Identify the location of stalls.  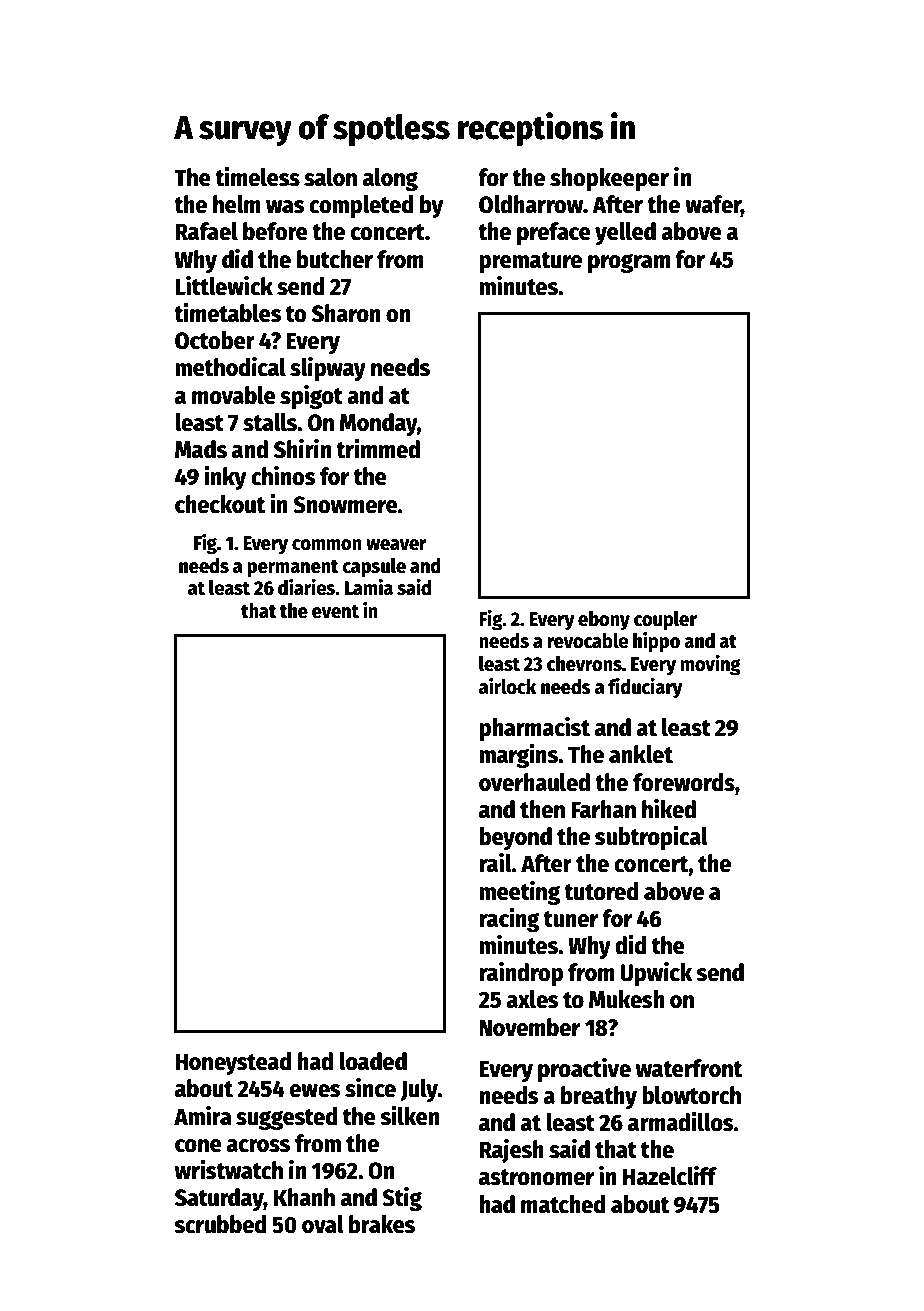
(270, 422).
